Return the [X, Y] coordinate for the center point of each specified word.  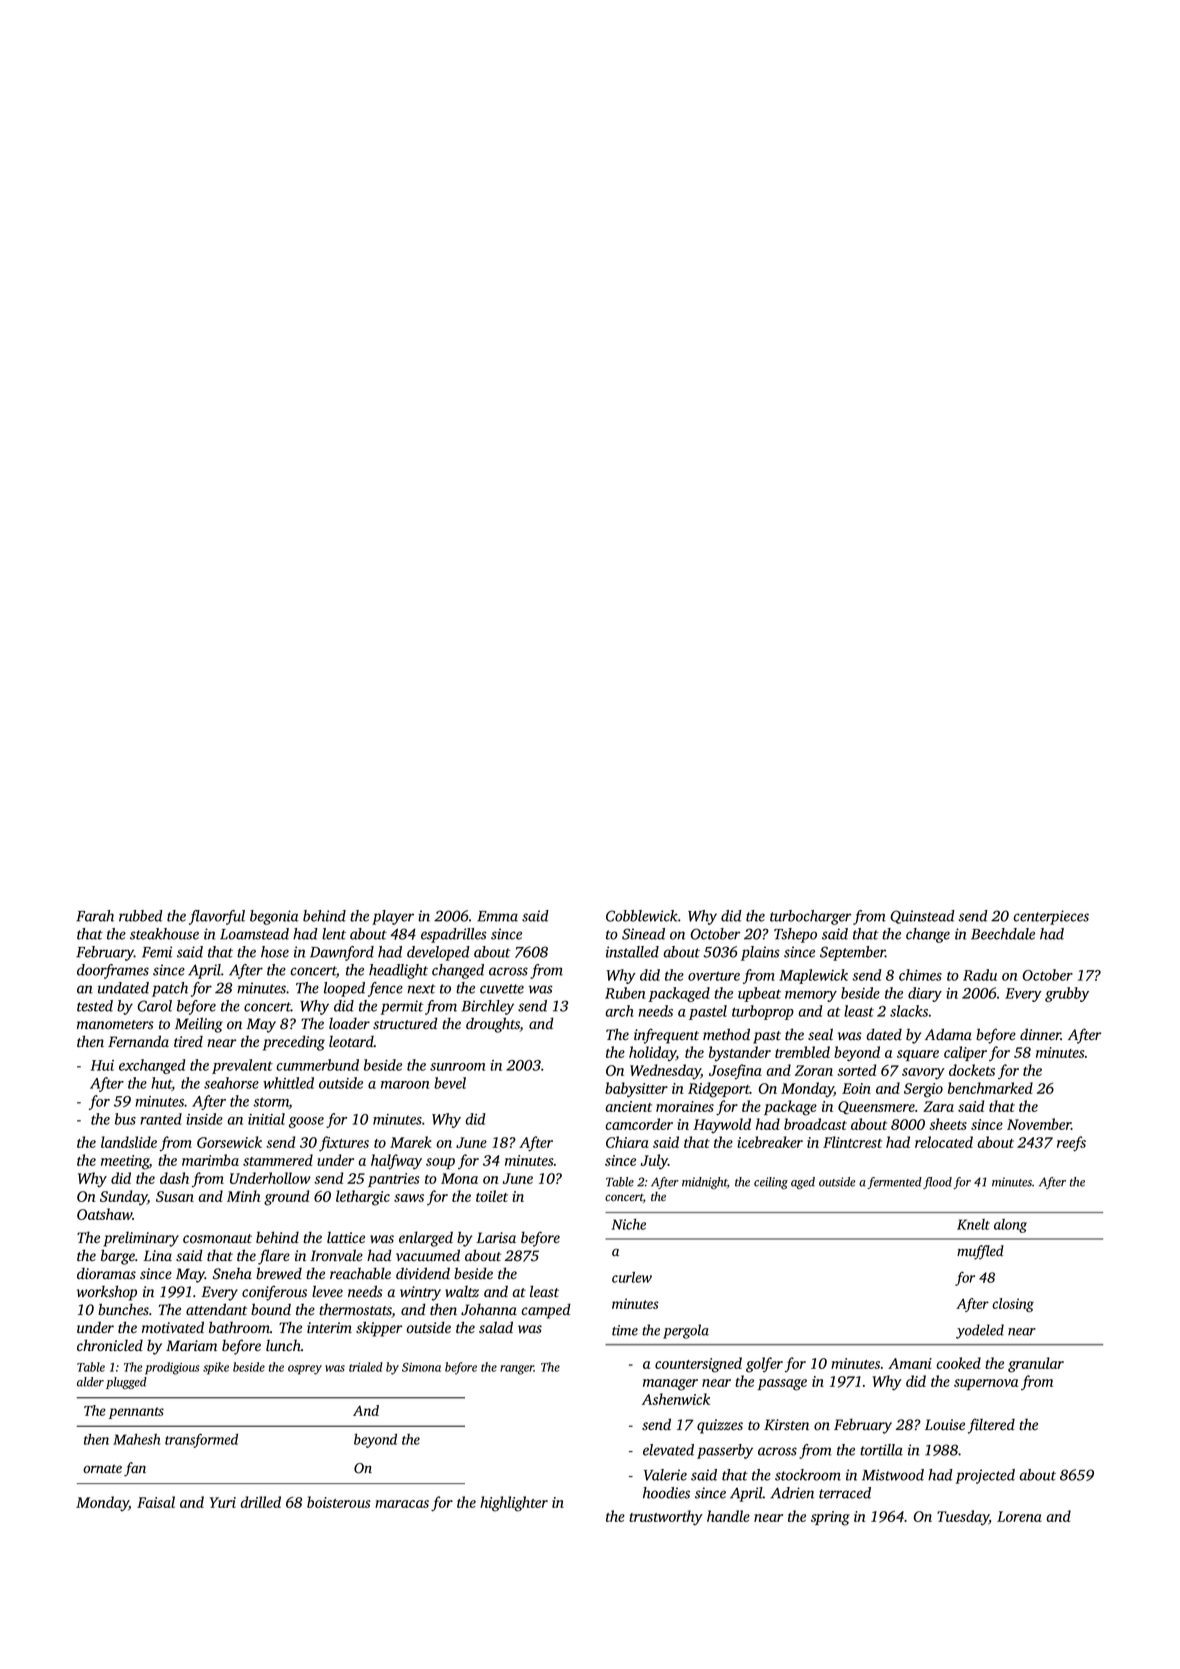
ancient [629, 1106]
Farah [95, 916]
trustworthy [666, 1518]
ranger [517, 1370]
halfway [396, 1162]
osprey [305, 1370]
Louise [945, 1425]
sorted [856, 1070]
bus [125, 1119]
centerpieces [1051, 917]
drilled [261, 1502]
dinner [1040, 1034]
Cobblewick [642, 916]
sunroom [457, 1067]
